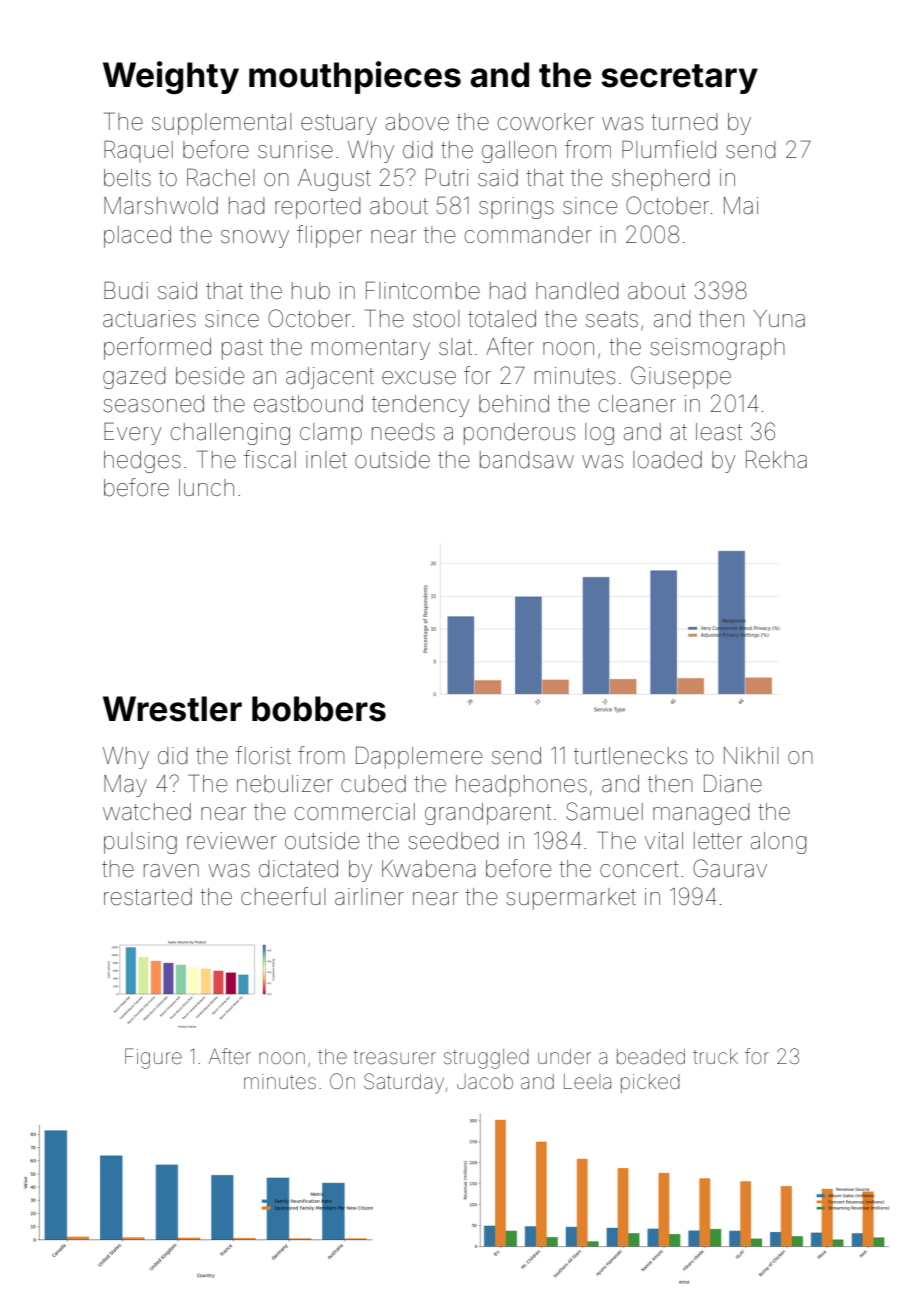 The height and width of the screenshot is (1311, 924). What do you see at coordinates (153, 1058) in the screenshot?
I see `Figure` at bounding box center [153, 1058].
